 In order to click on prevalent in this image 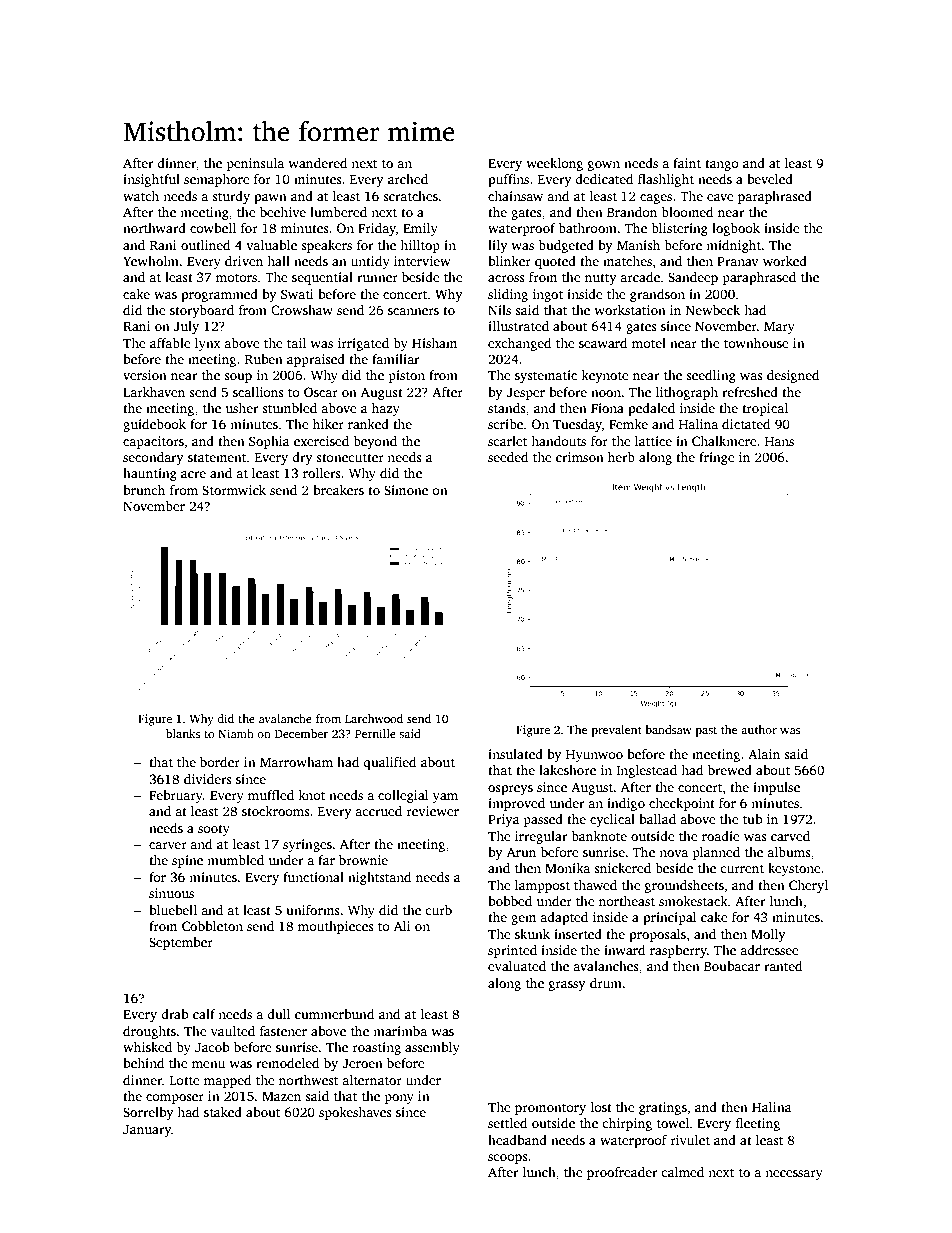, I will do `click(617, 731)`.
